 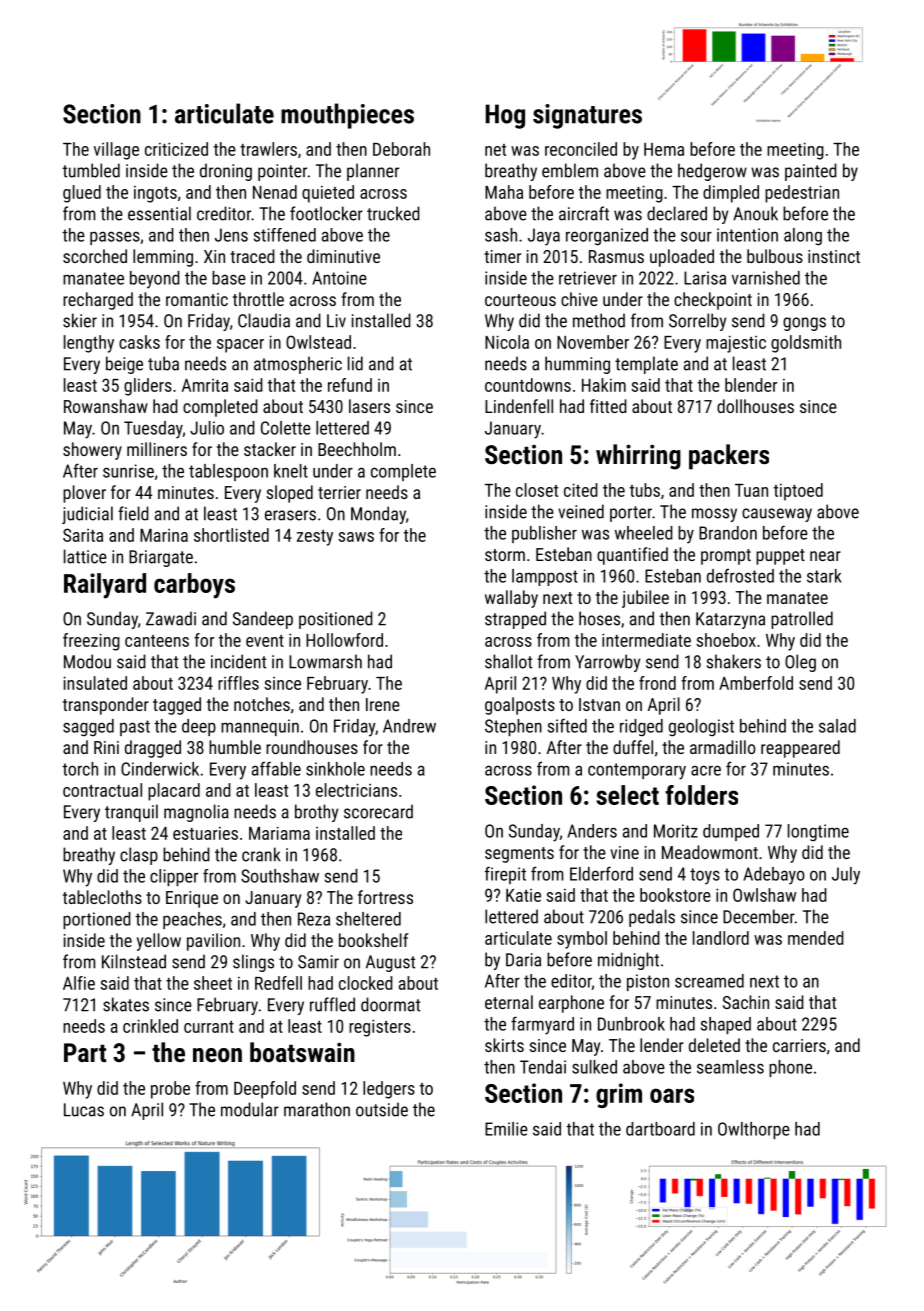 What do you see at coordinates (811, 172) in the screenshot?
I see `painted` at bounding box center [811, 172].
